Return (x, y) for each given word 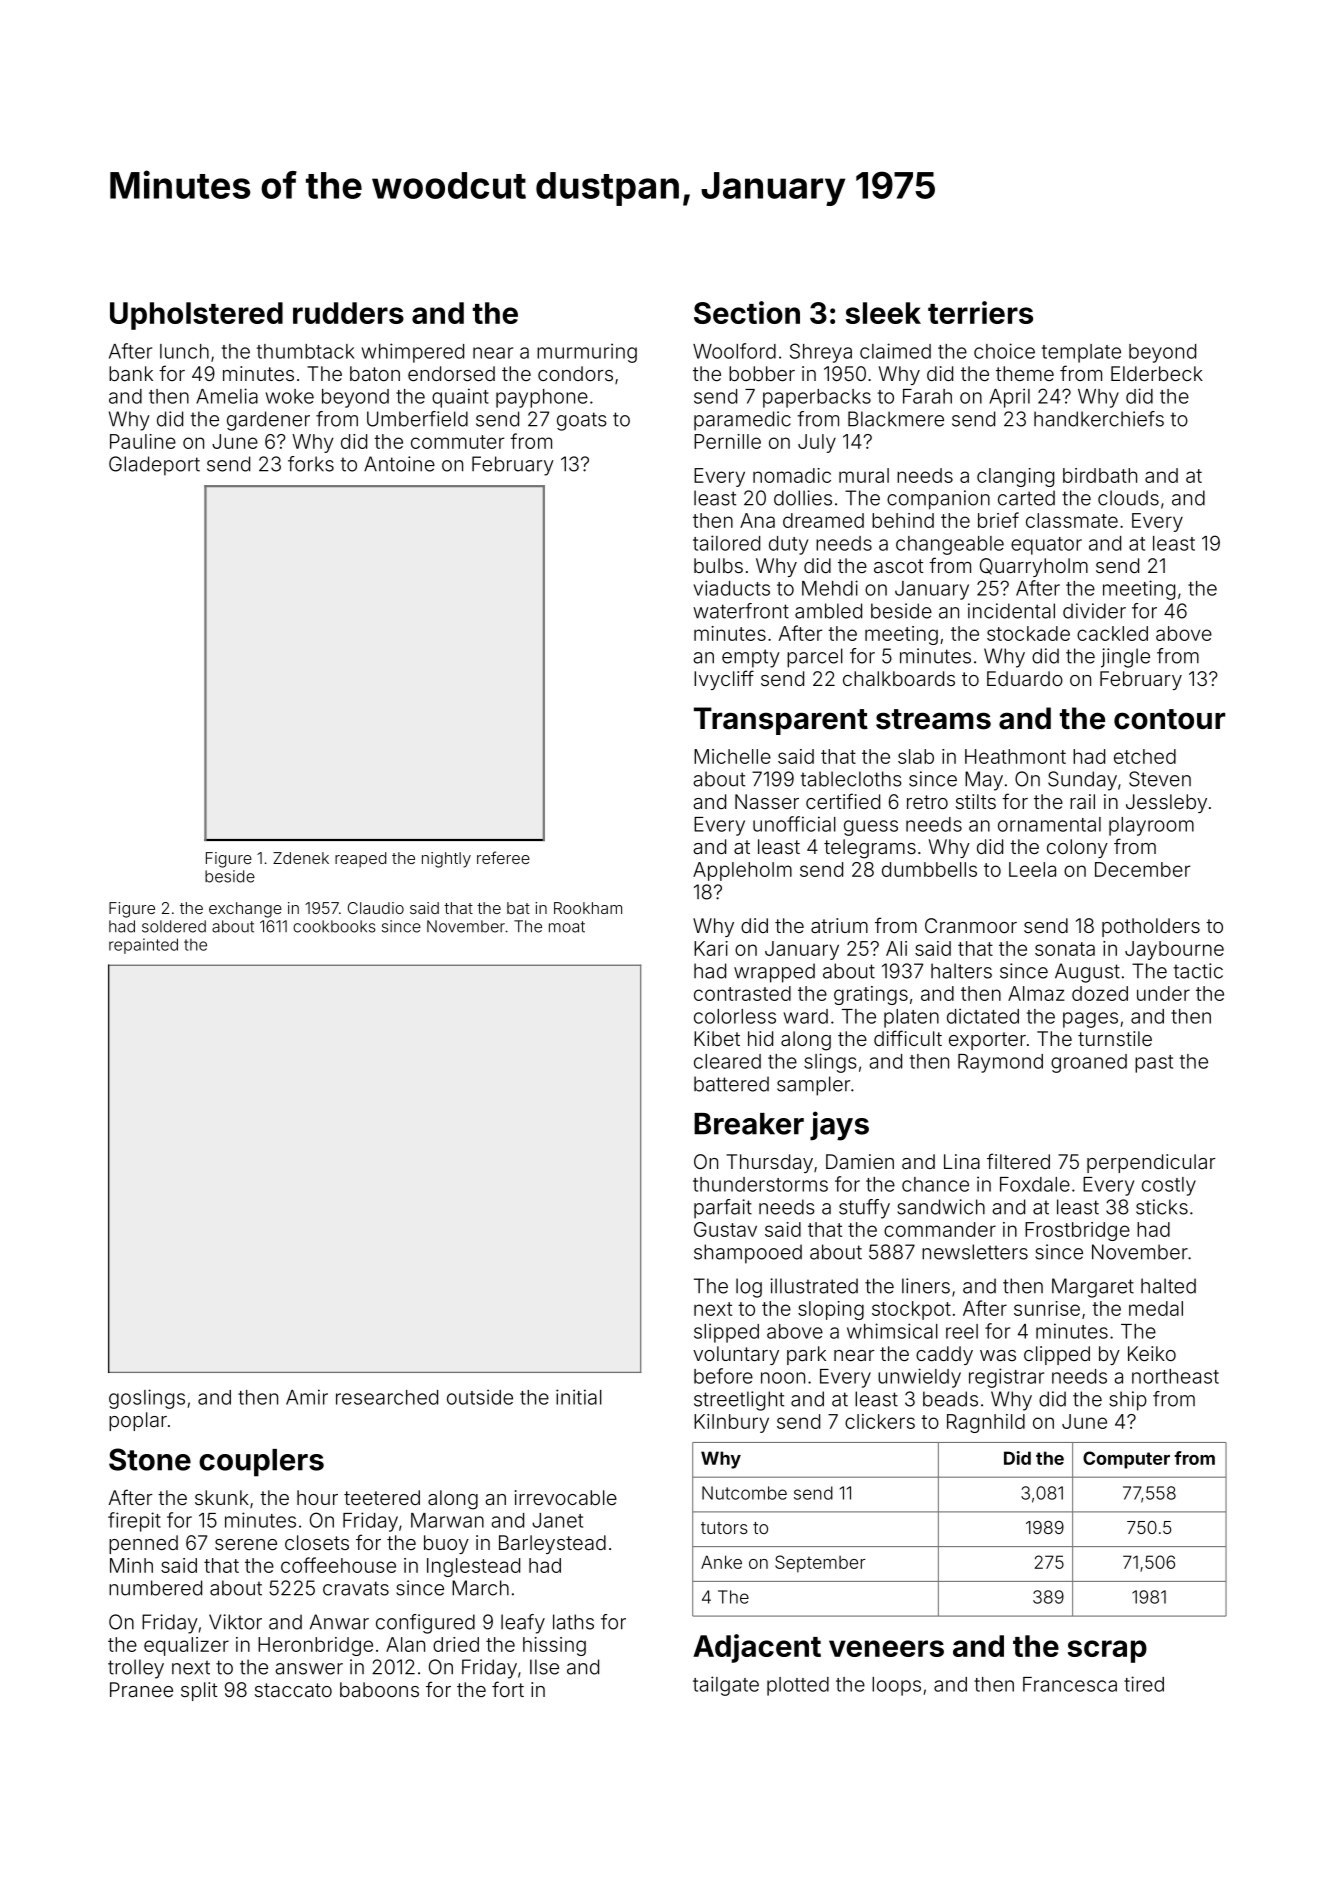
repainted (143, 946)
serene (246, 1544)
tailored (726, 543)
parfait (723, 1209)
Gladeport (154, 466)
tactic (1198, 971)
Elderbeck (1157, 373)
